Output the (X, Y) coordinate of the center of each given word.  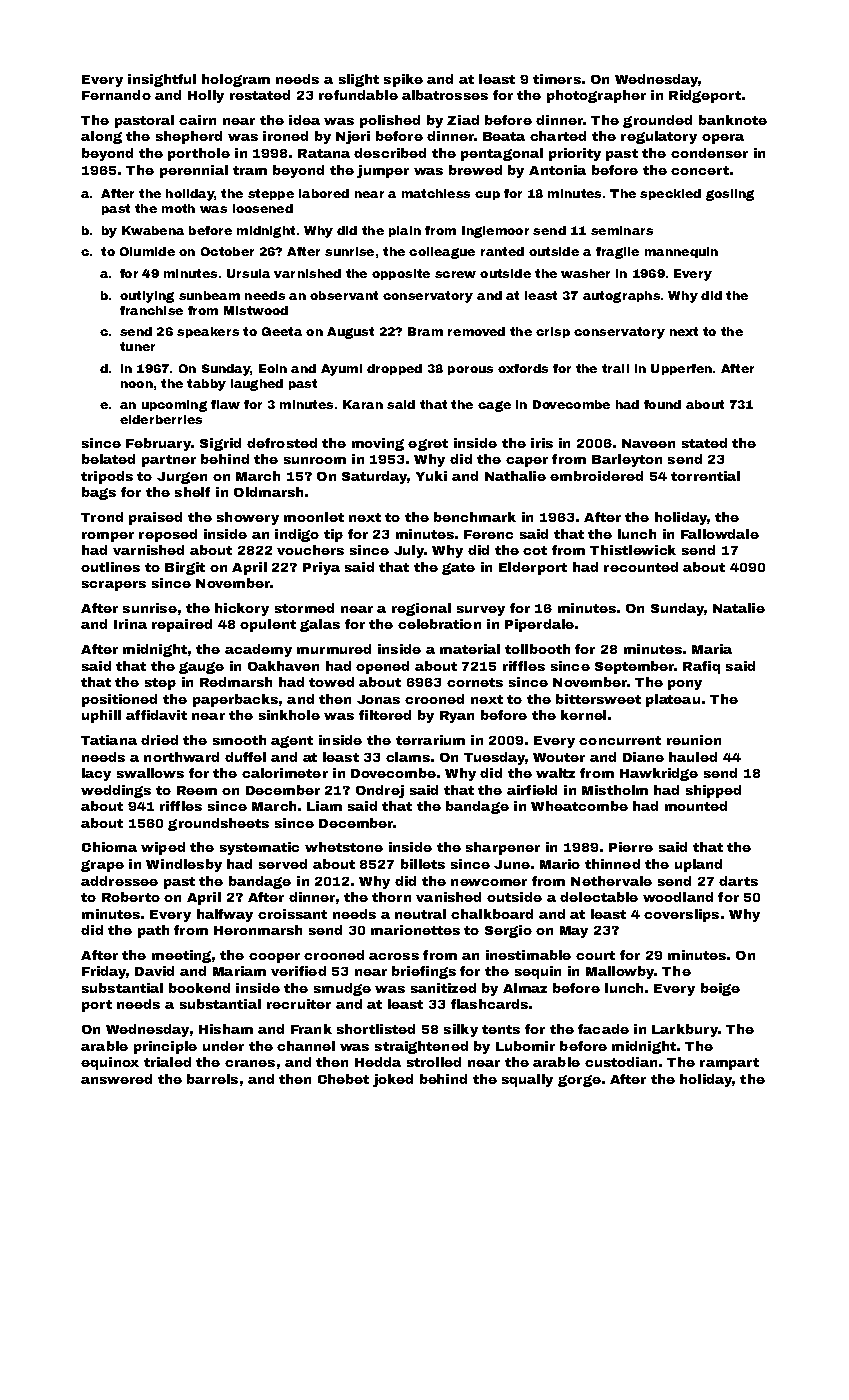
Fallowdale (720, 534)
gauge (201, 668)
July (409, 551)
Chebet (343, 1079)
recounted (641, 567)
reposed (168, 535)
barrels (212, 1079)
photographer (596, 96)
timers (557, 79)
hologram (236, 80)
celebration (439, 624)
